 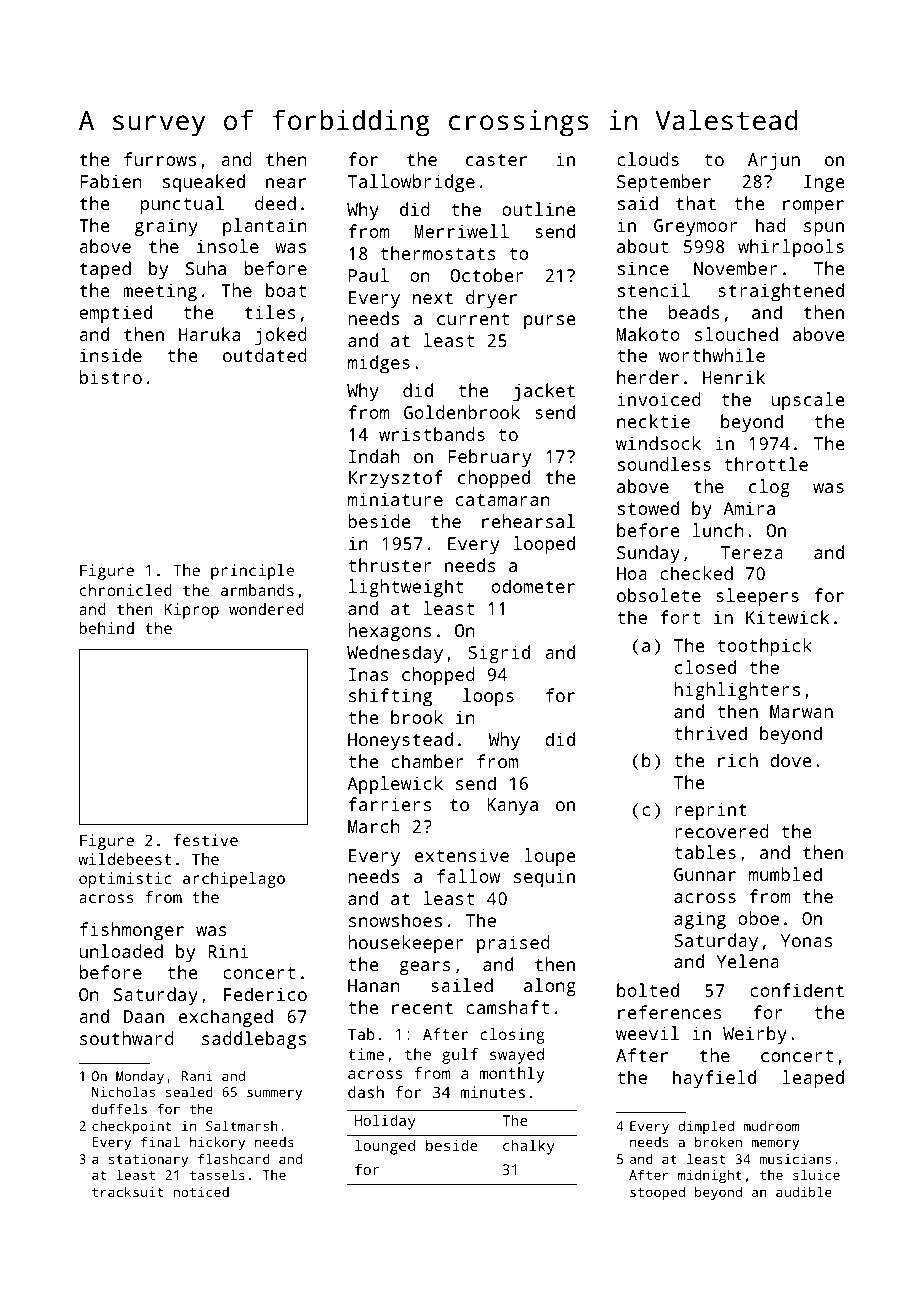 I want to click on Hanan, so click(x=374, y=985).
